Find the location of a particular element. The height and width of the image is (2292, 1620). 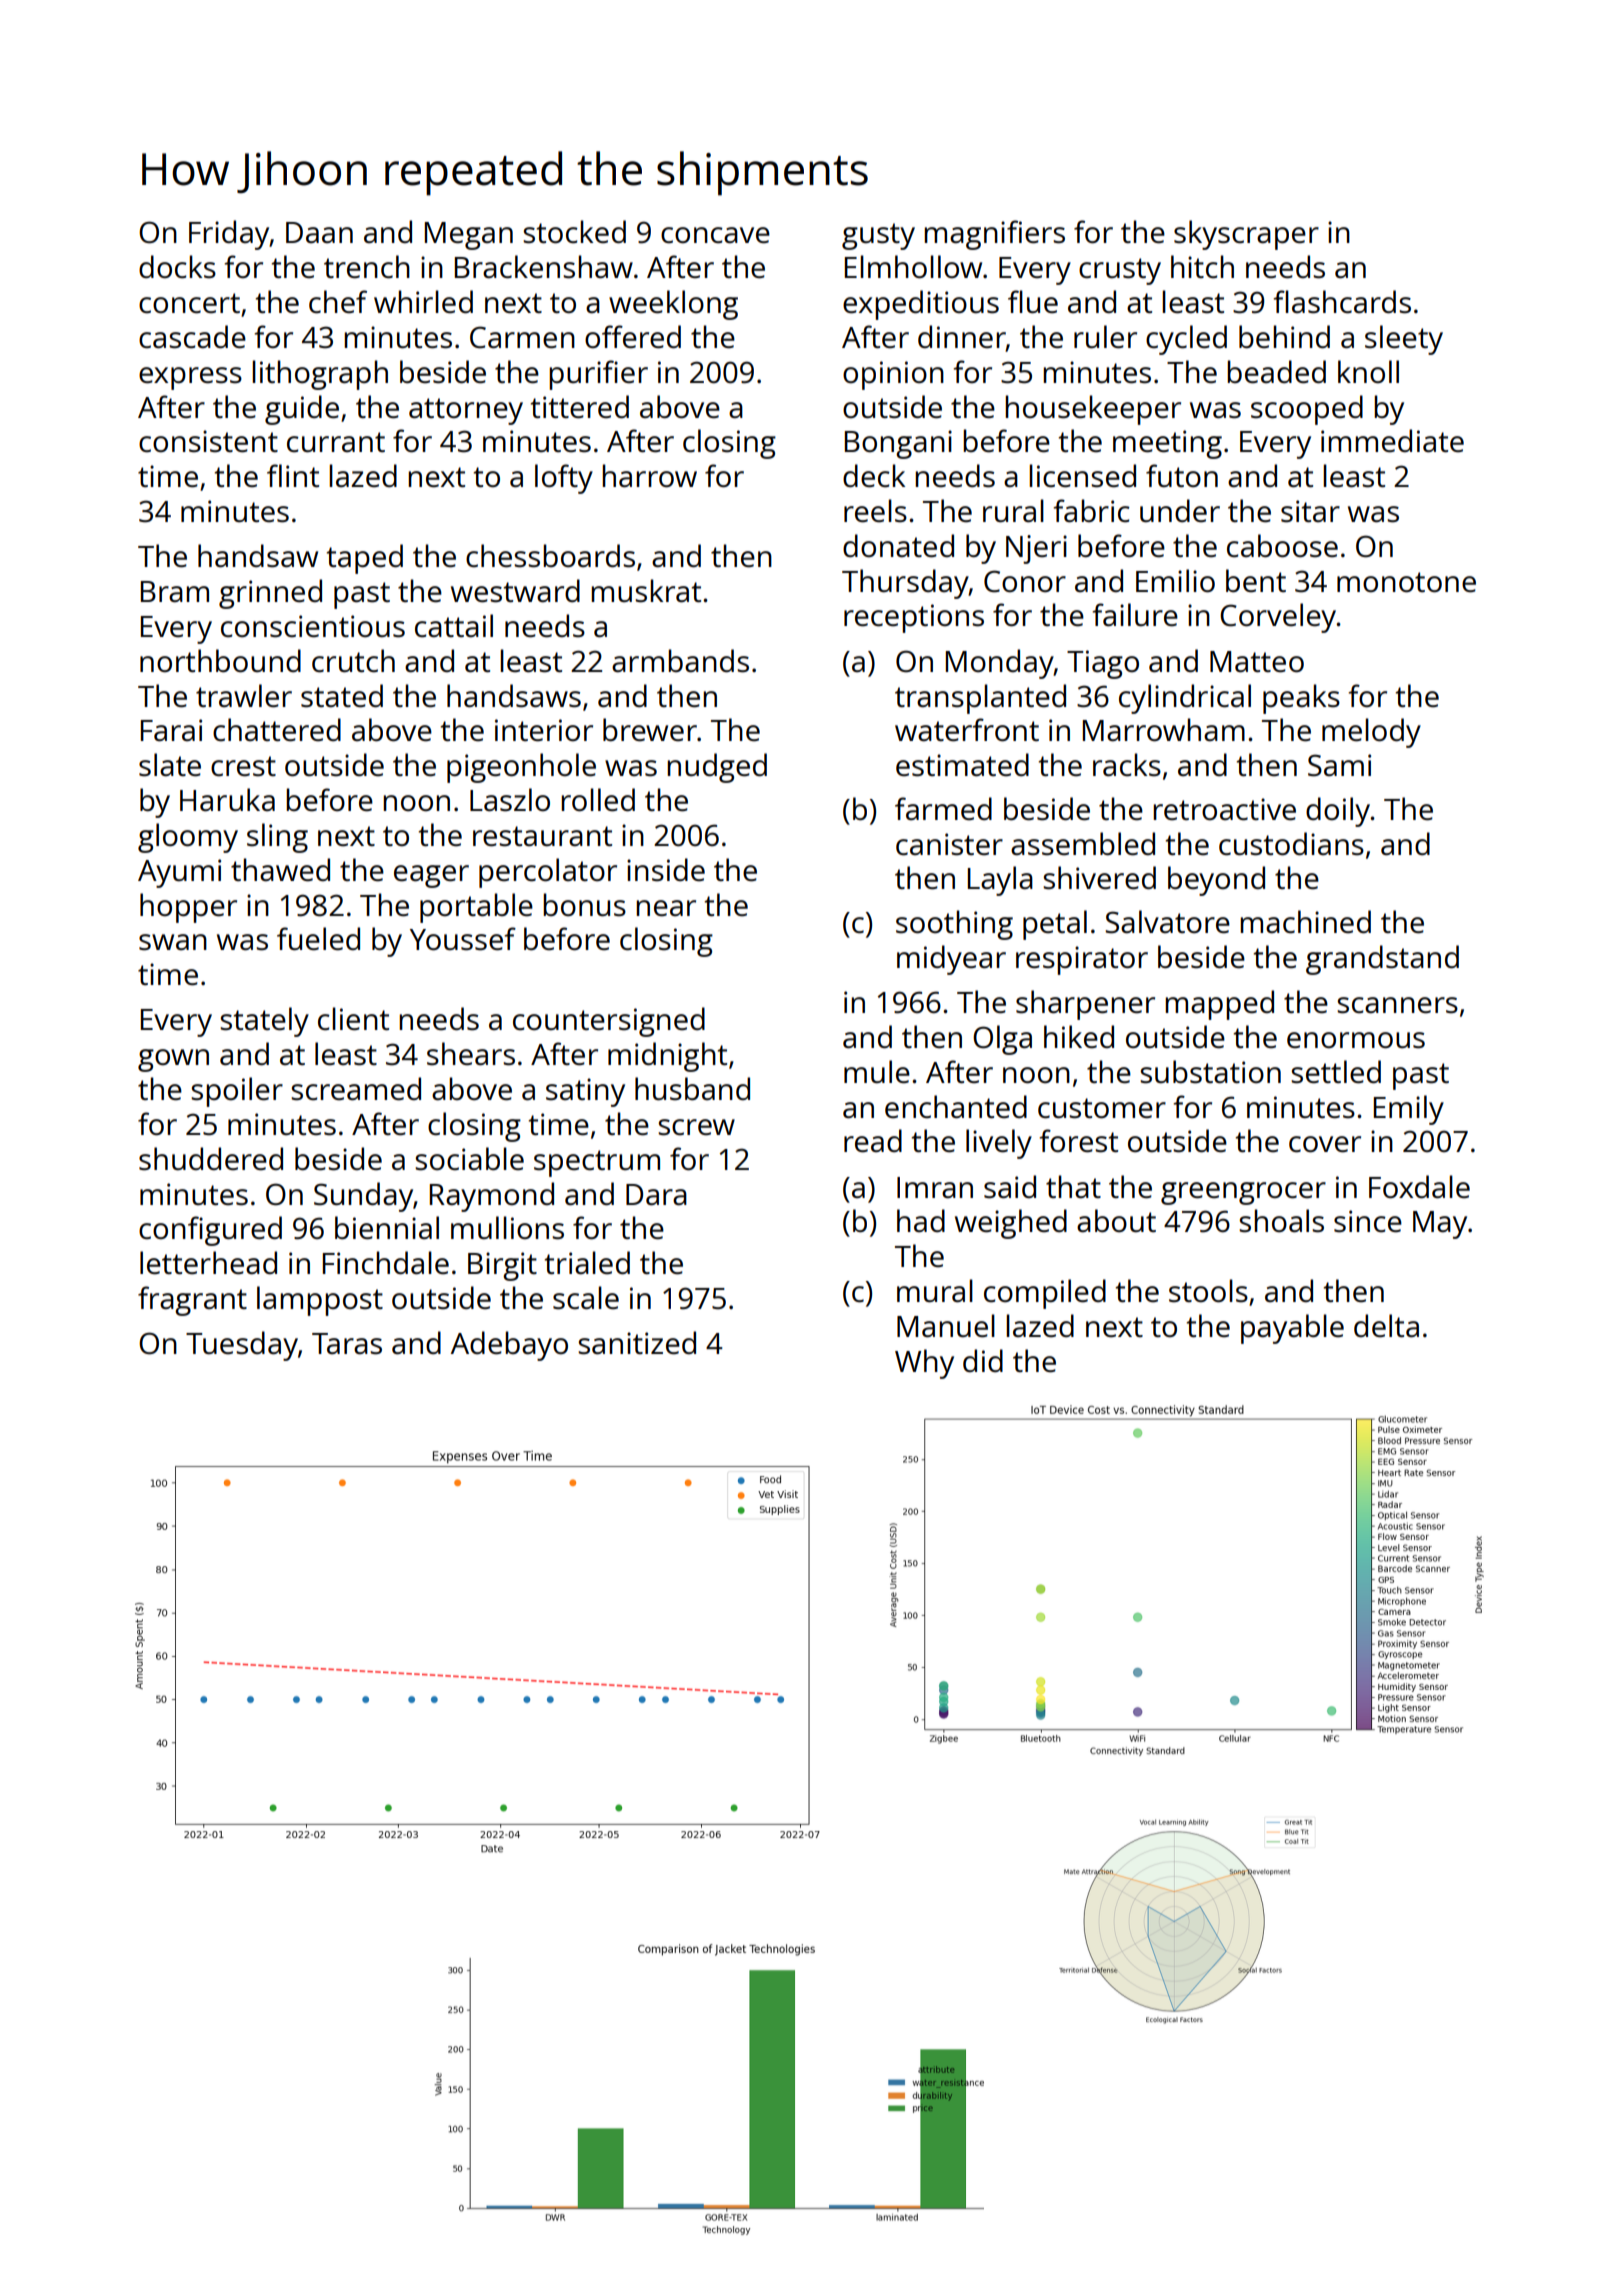

midnight is located at coordinates (667, 1057).
